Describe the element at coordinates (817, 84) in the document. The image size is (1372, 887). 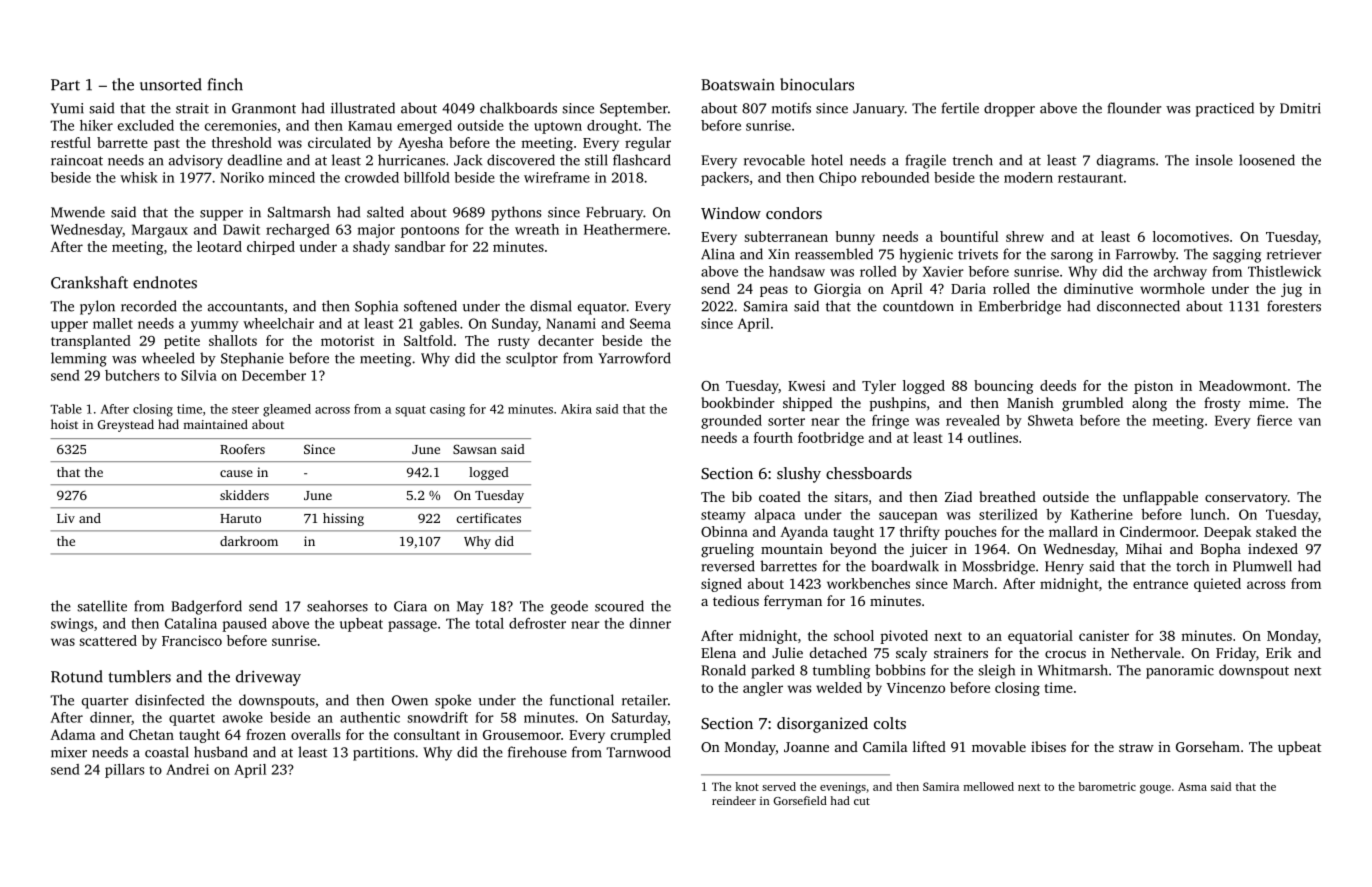
I see `binoculars` at that location.
